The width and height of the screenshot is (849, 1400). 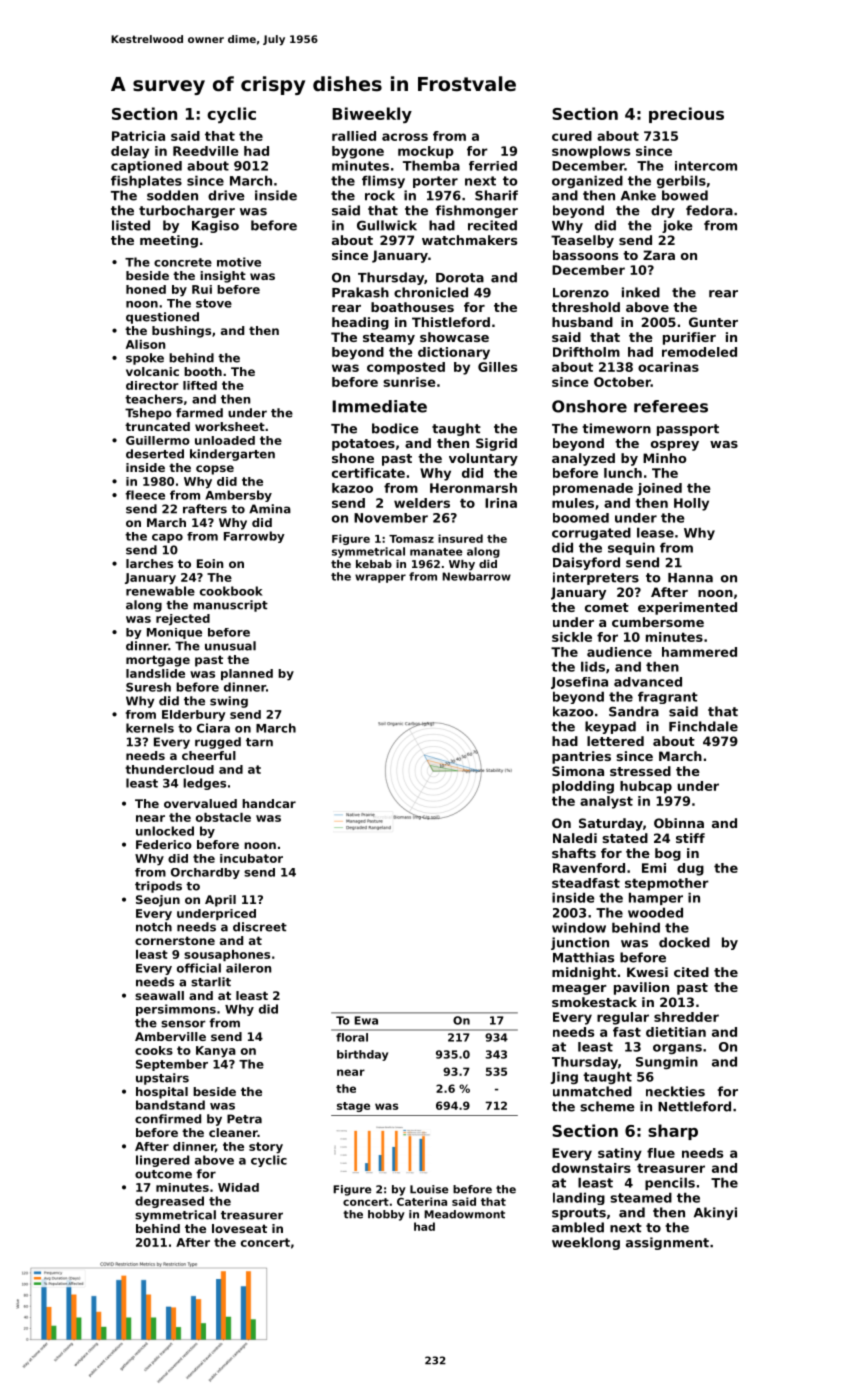 I want to click on stove, so click(x=214, y=303).
